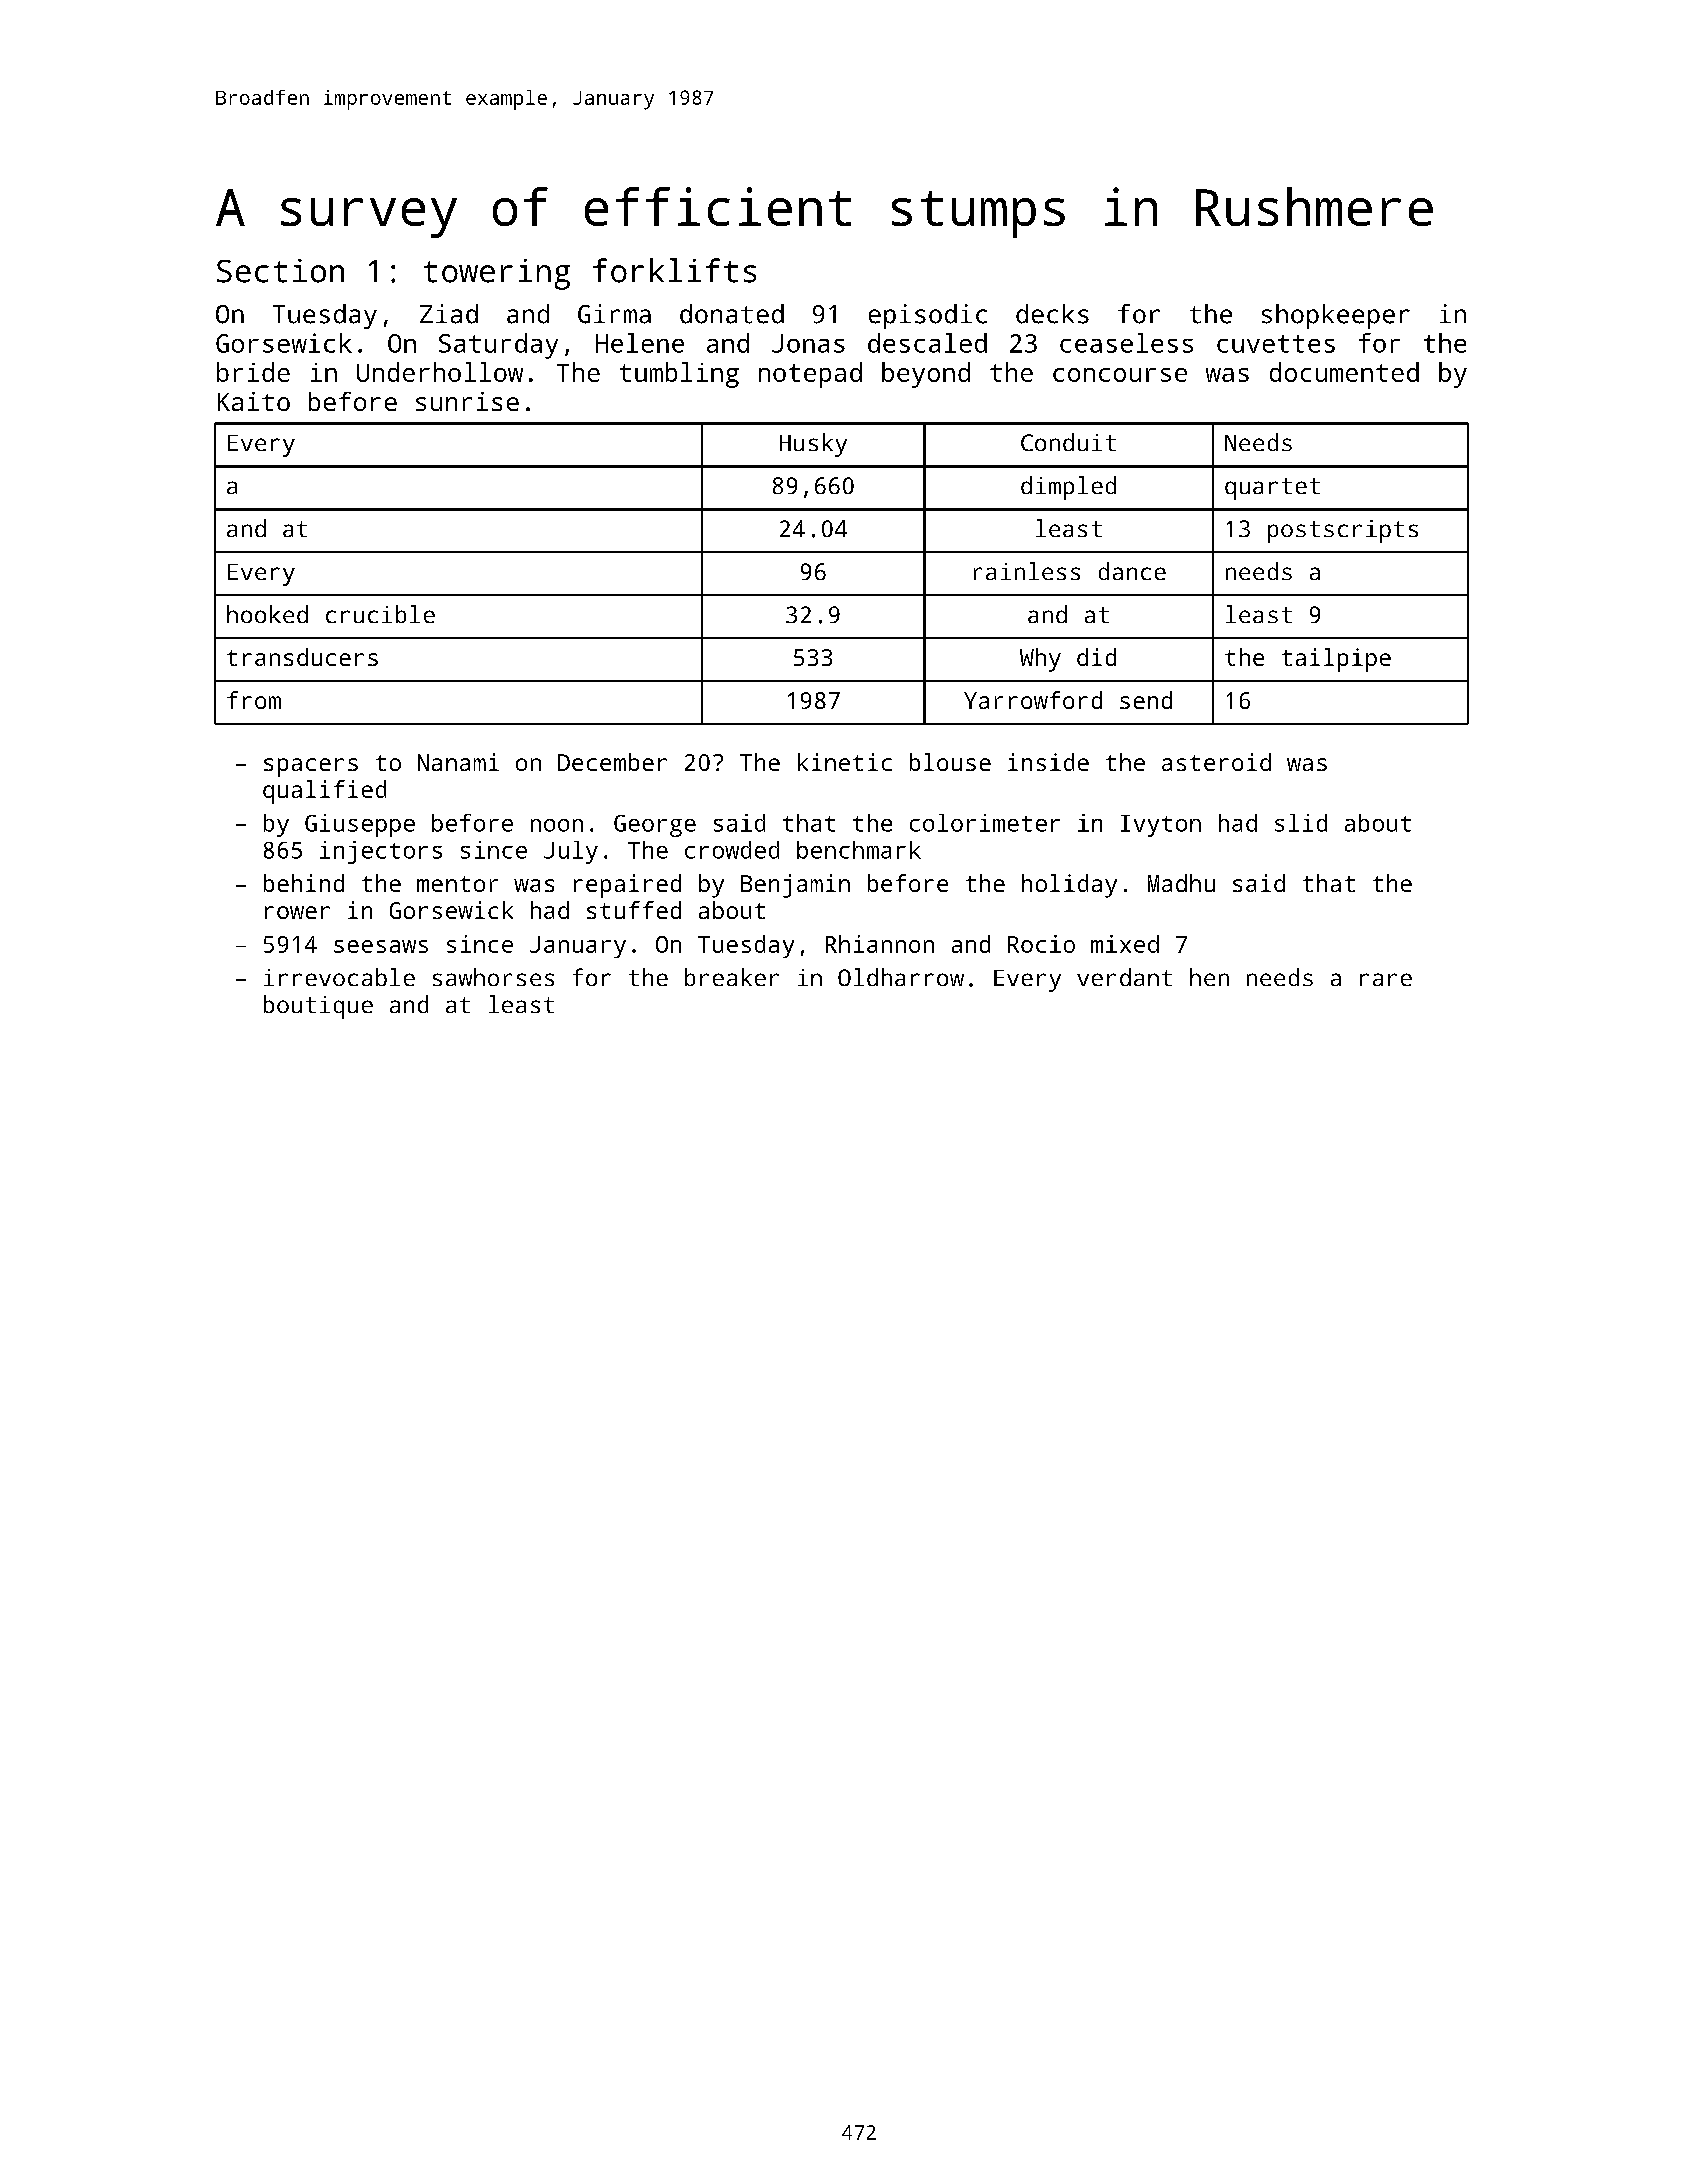 This screenshot has height=2178, width=1683. I want to click on noon, so click(557, 825).
